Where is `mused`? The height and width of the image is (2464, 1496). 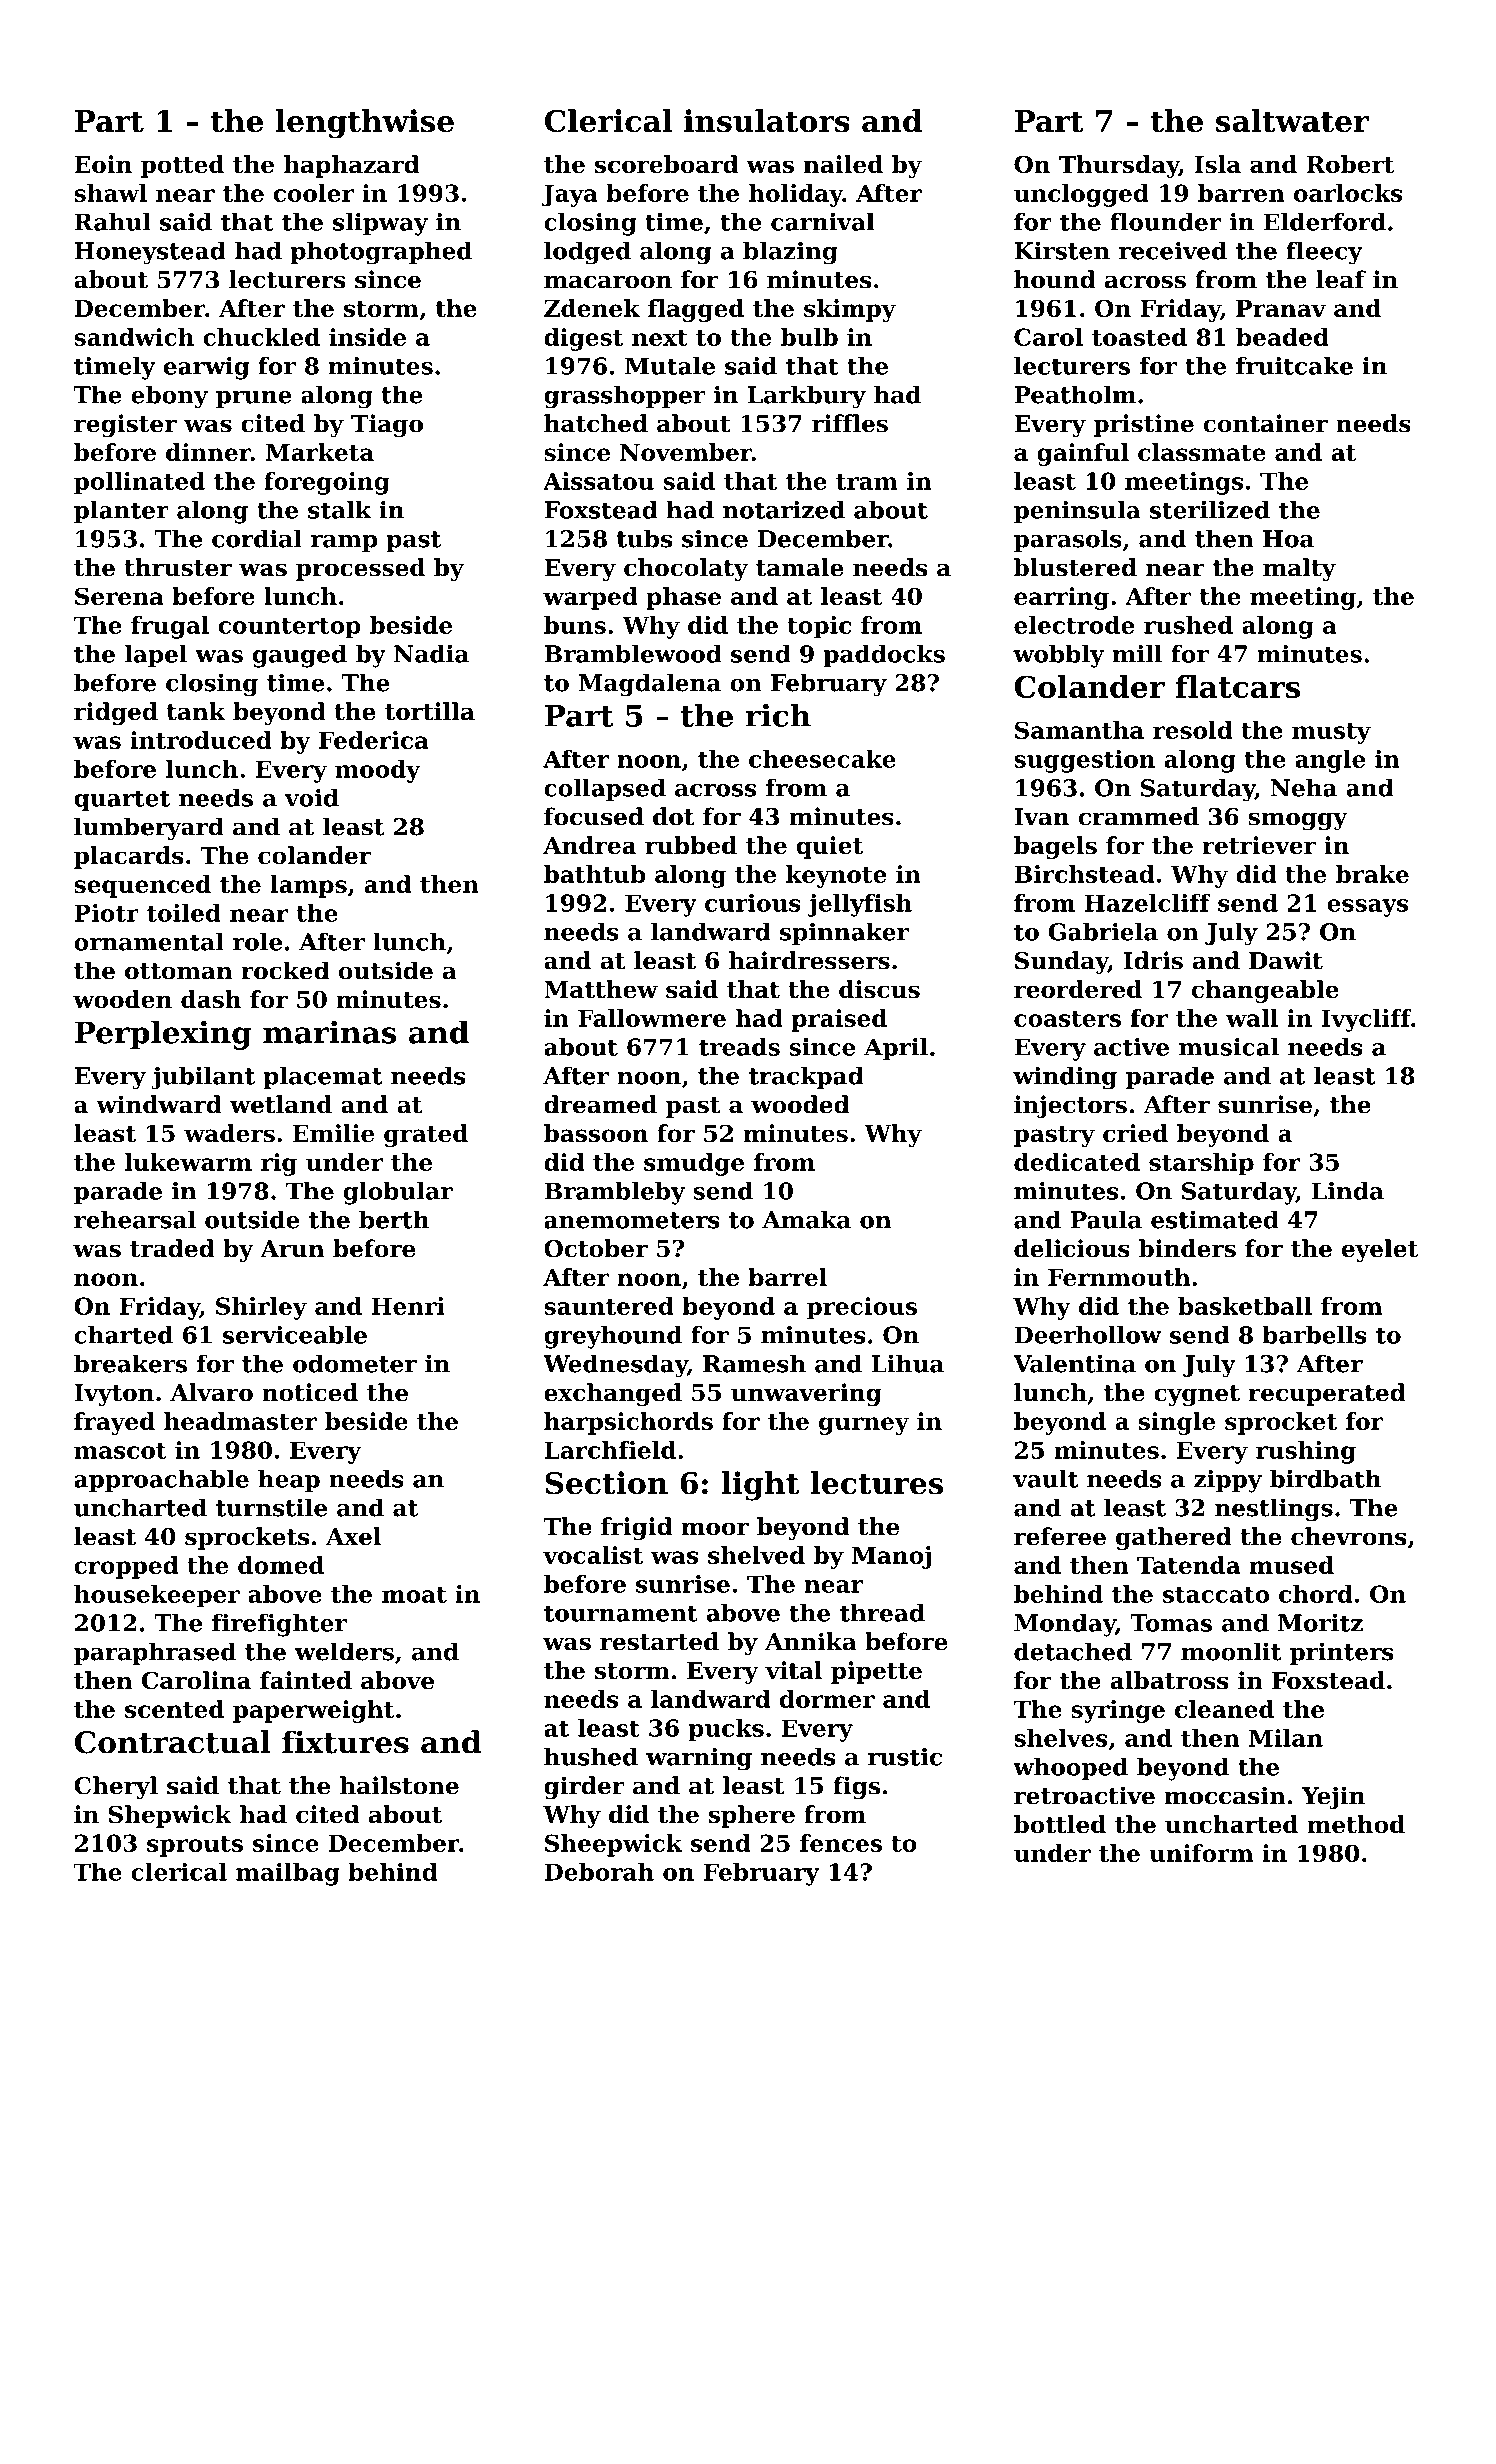
mused is located at coordinates (1291, 1565).
